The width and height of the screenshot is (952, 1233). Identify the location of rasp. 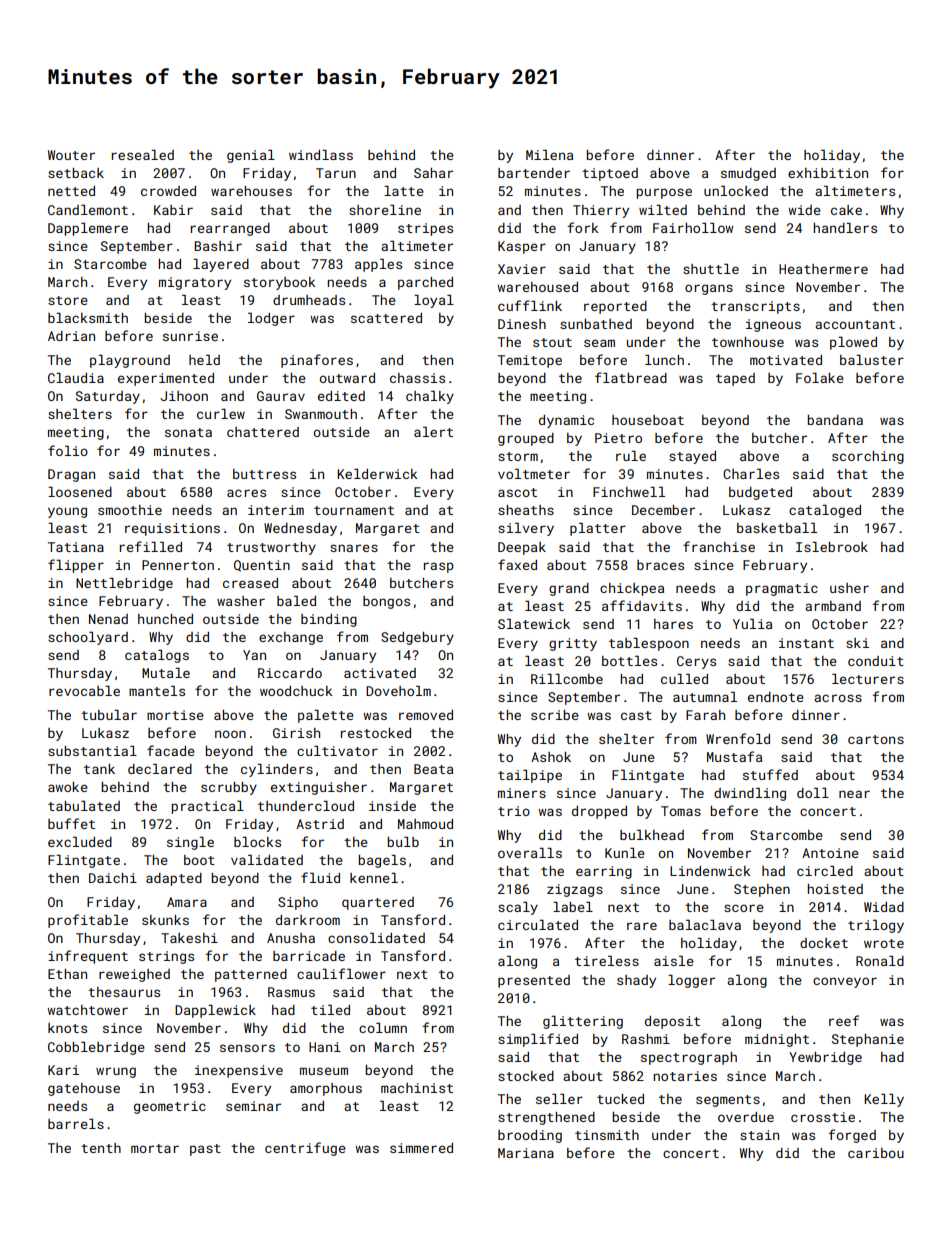
(439, 567).
